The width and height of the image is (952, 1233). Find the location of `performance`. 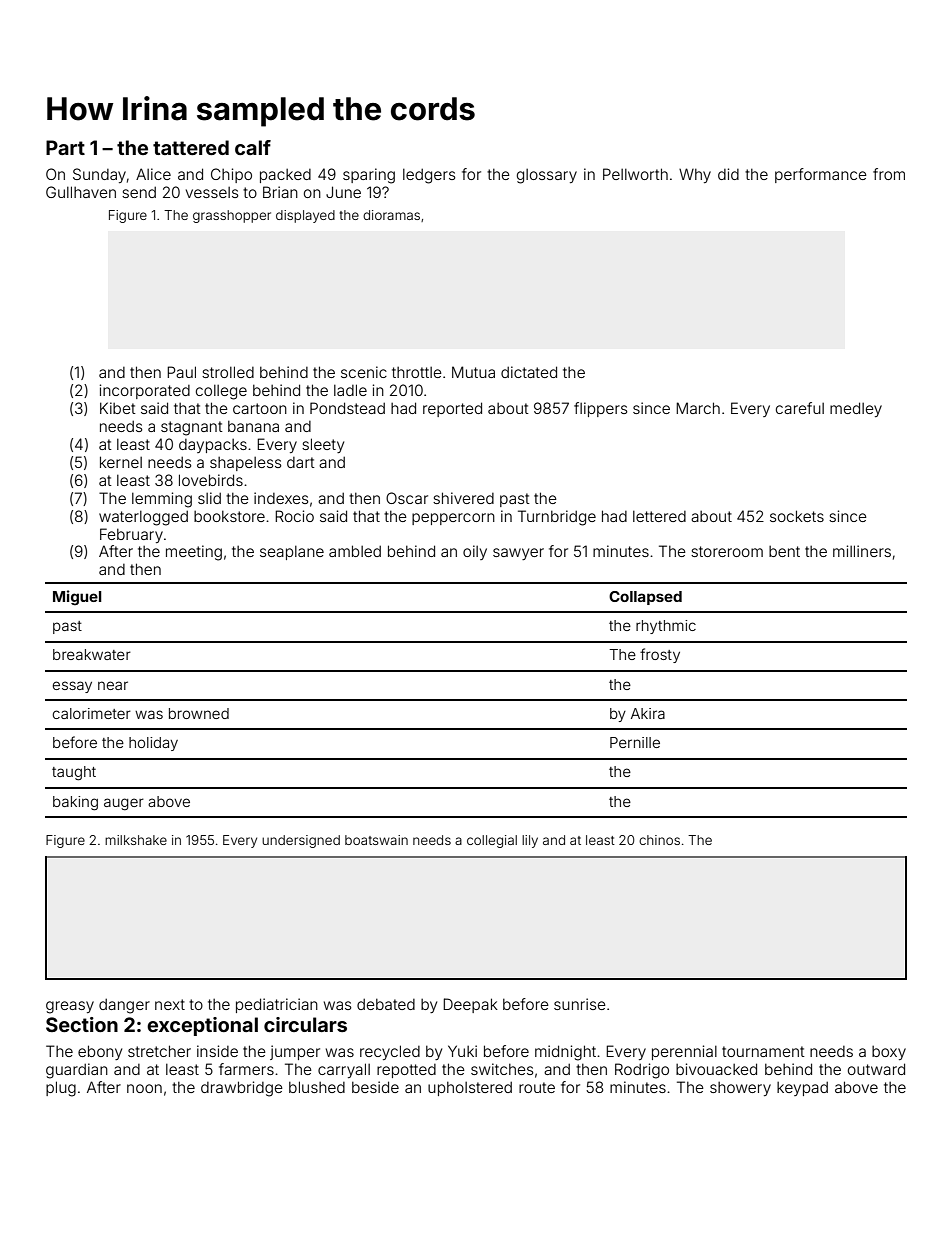

performance is located at coordinates (821, 175).
